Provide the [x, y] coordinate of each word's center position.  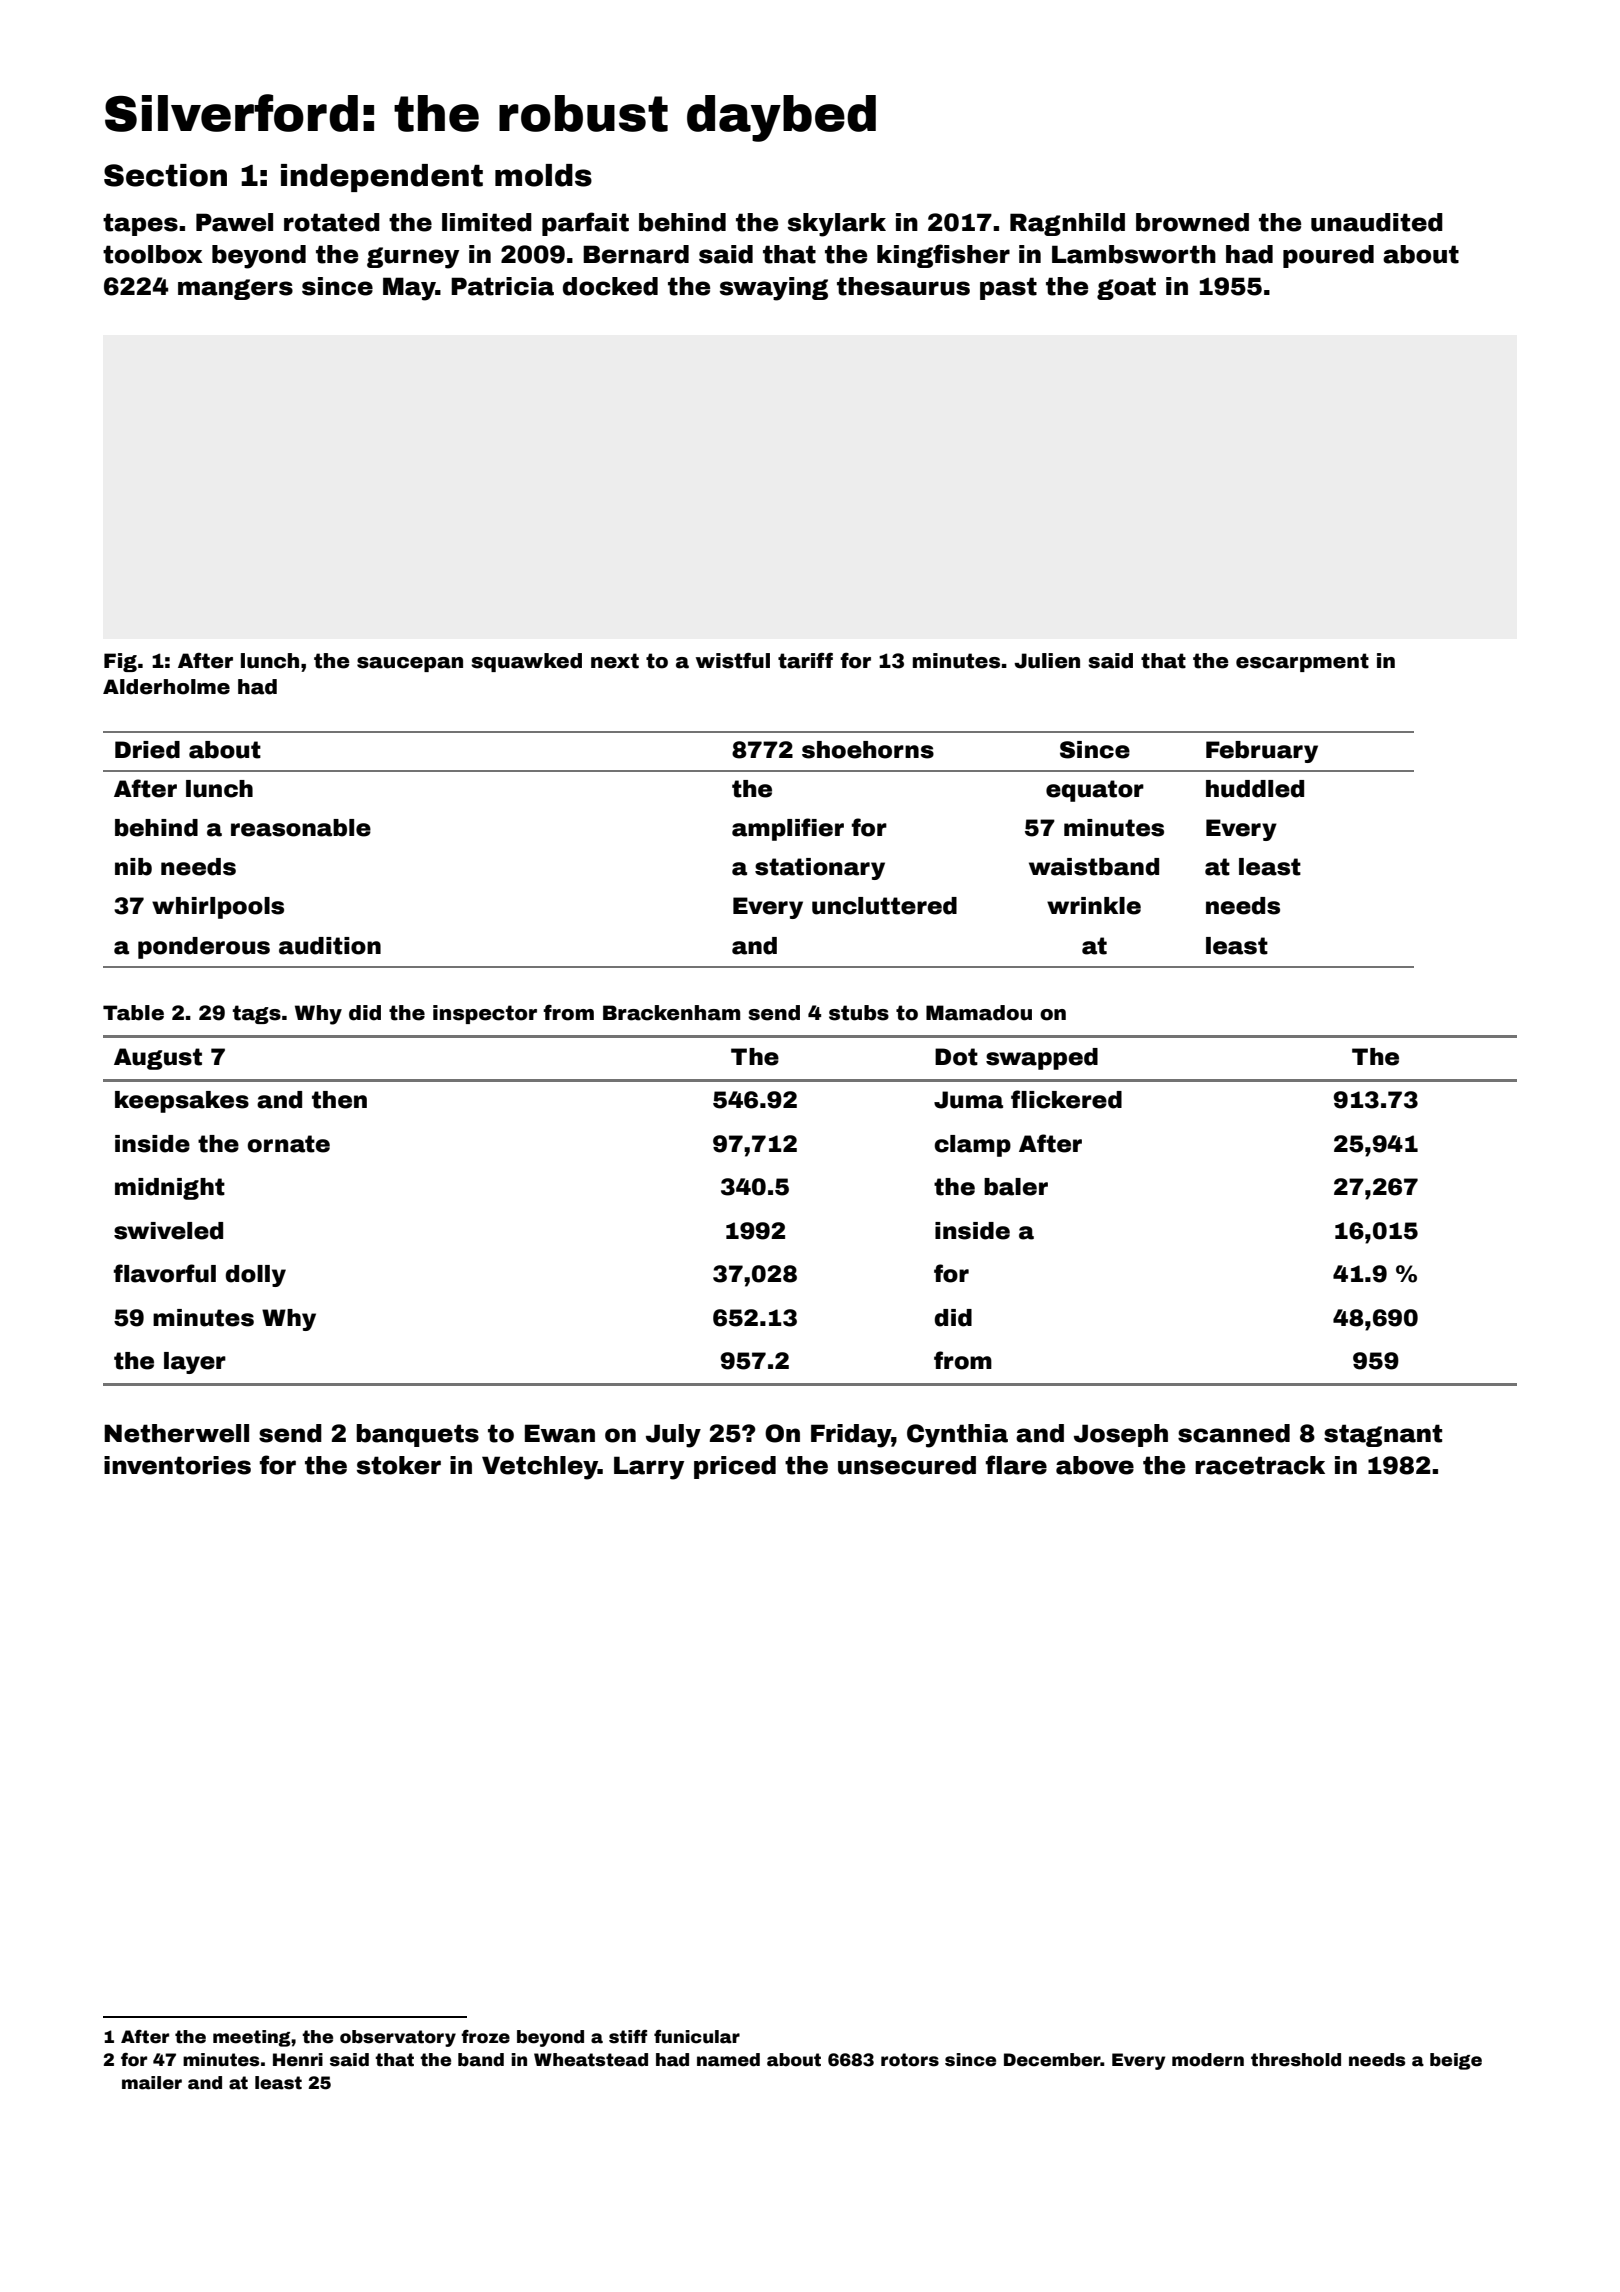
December [1052, 2060]
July [673, 1436]
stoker [399, 1465]
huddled [1255, 789]
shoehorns [868, 750]
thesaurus [903, 286]
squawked [526, 662]
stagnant [1383, 1435]
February [1262, 752]
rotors [910, 2060]
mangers [235, 289]
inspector [485, 1014]
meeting [252, 2038]
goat [1126, 288]
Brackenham [671, 1013]
